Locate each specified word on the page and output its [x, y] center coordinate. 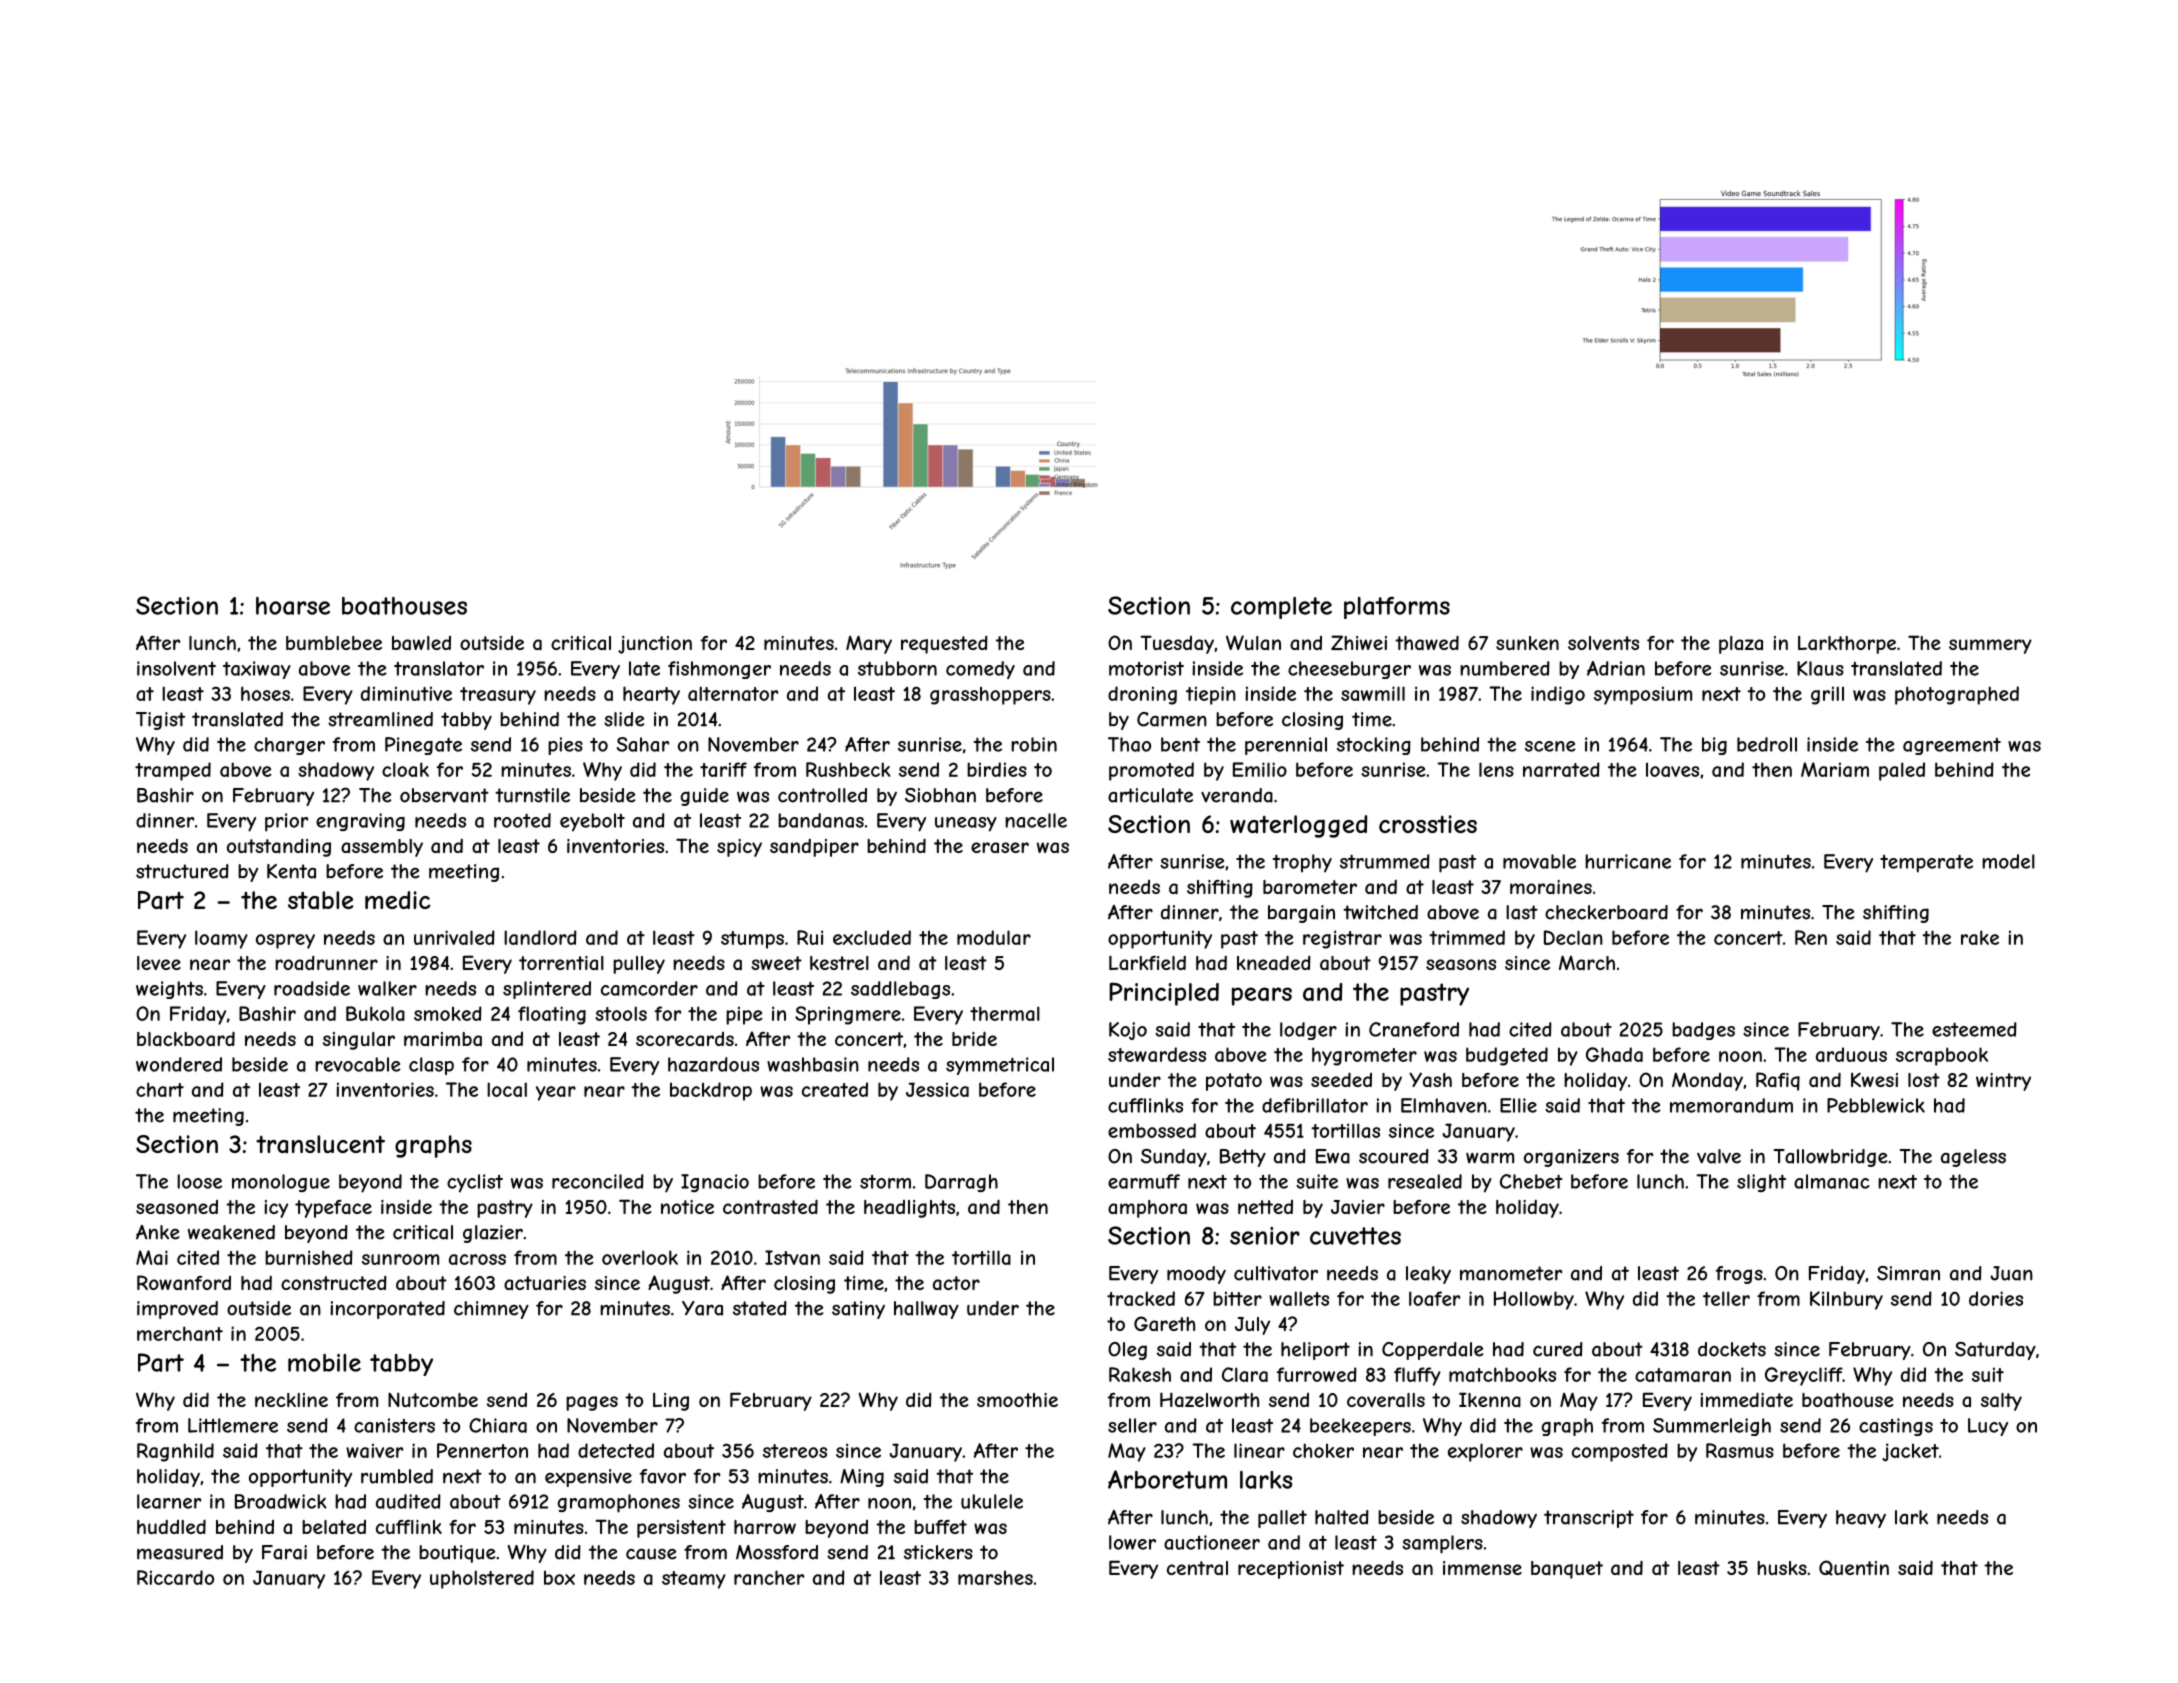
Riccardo [175, 1577]
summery [1990, 646]
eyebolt [592, 822]
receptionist [1291, 1570]
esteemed [1974, 1029]
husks [1782, 1568]
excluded [872, 937]
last [1522, 912]
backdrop [711, 1091]
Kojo [1128, 1031]
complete [1281, 608]
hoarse [293, 606]
